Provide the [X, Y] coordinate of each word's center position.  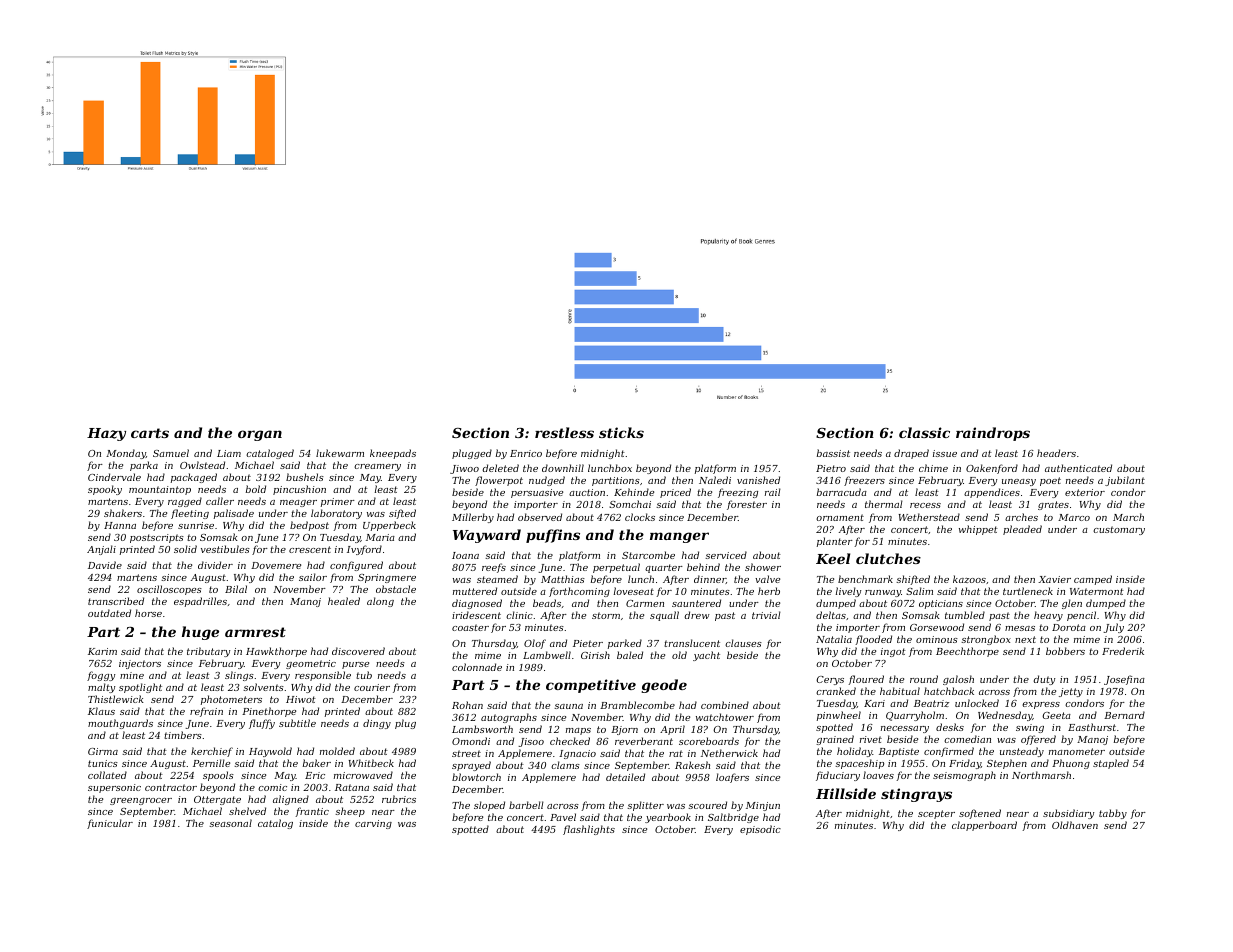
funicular [110, 824]
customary [1119, 530]
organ [260, 435]
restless [564, 432]
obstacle [396, 589]
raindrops [993, 434]
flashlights [589, 830]
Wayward [487, 536]
